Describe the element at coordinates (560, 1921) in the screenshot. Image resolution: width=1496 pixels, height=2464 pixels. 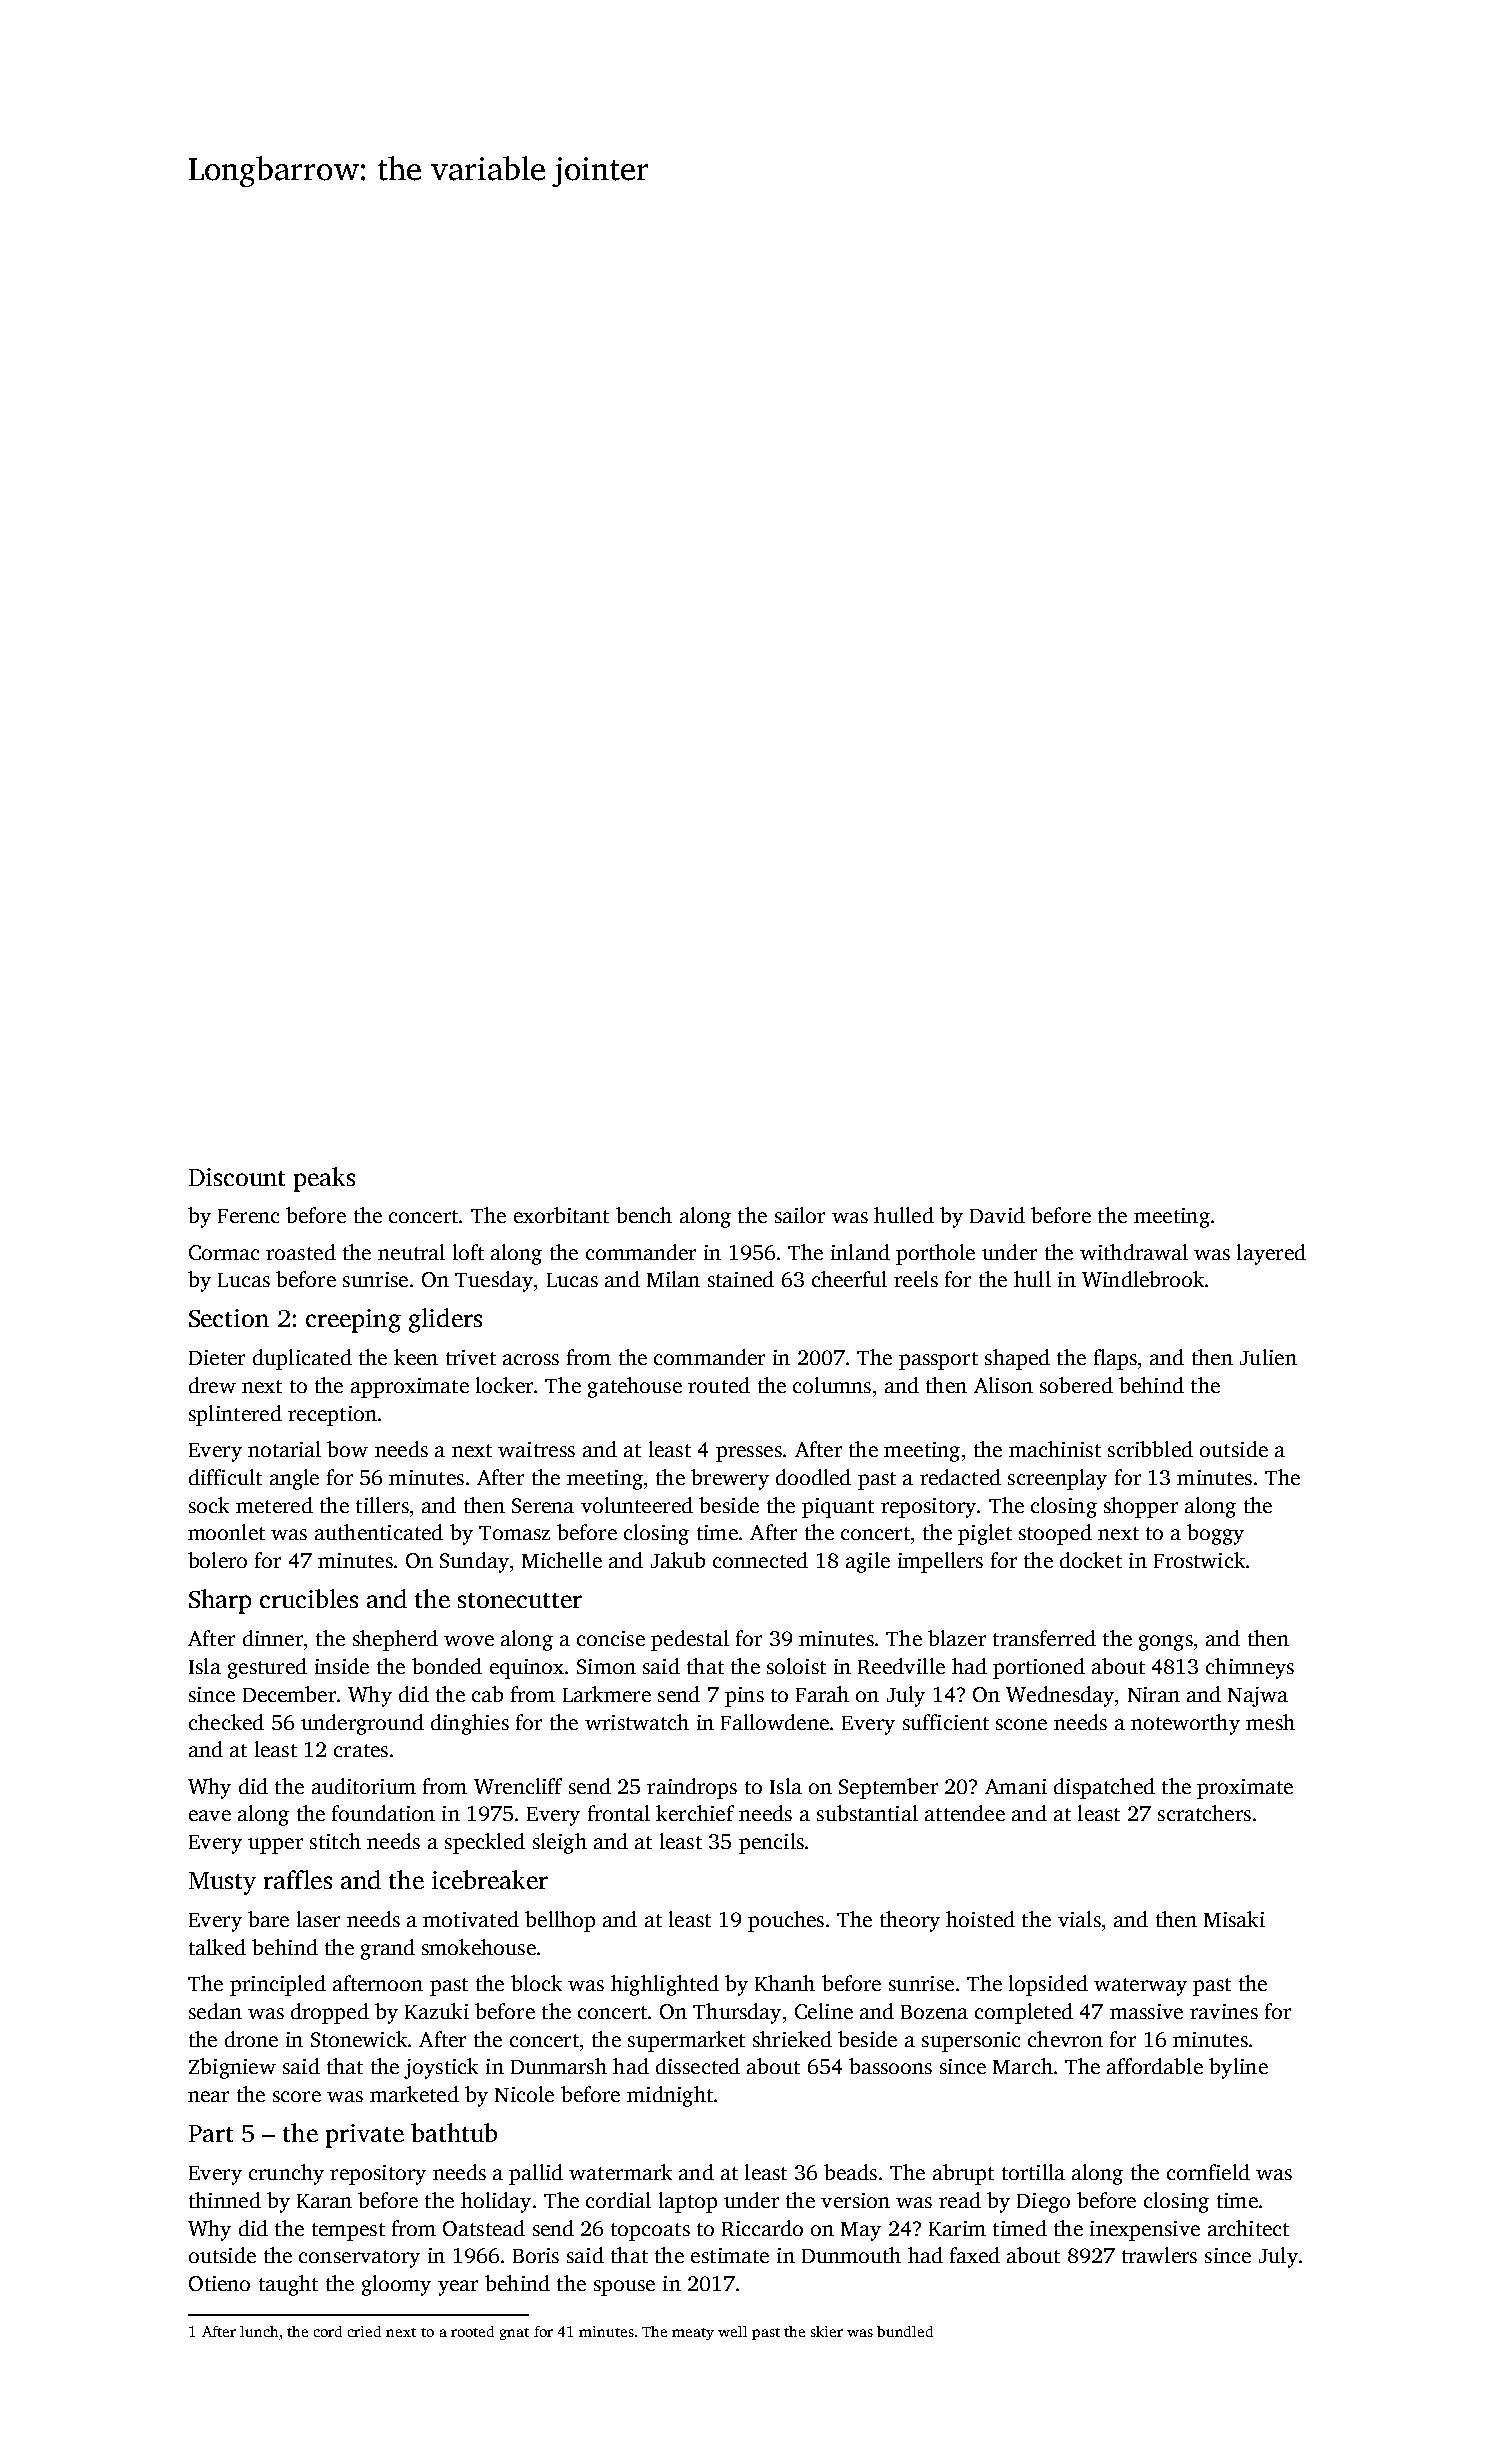
I see `bellhop` at that location.
